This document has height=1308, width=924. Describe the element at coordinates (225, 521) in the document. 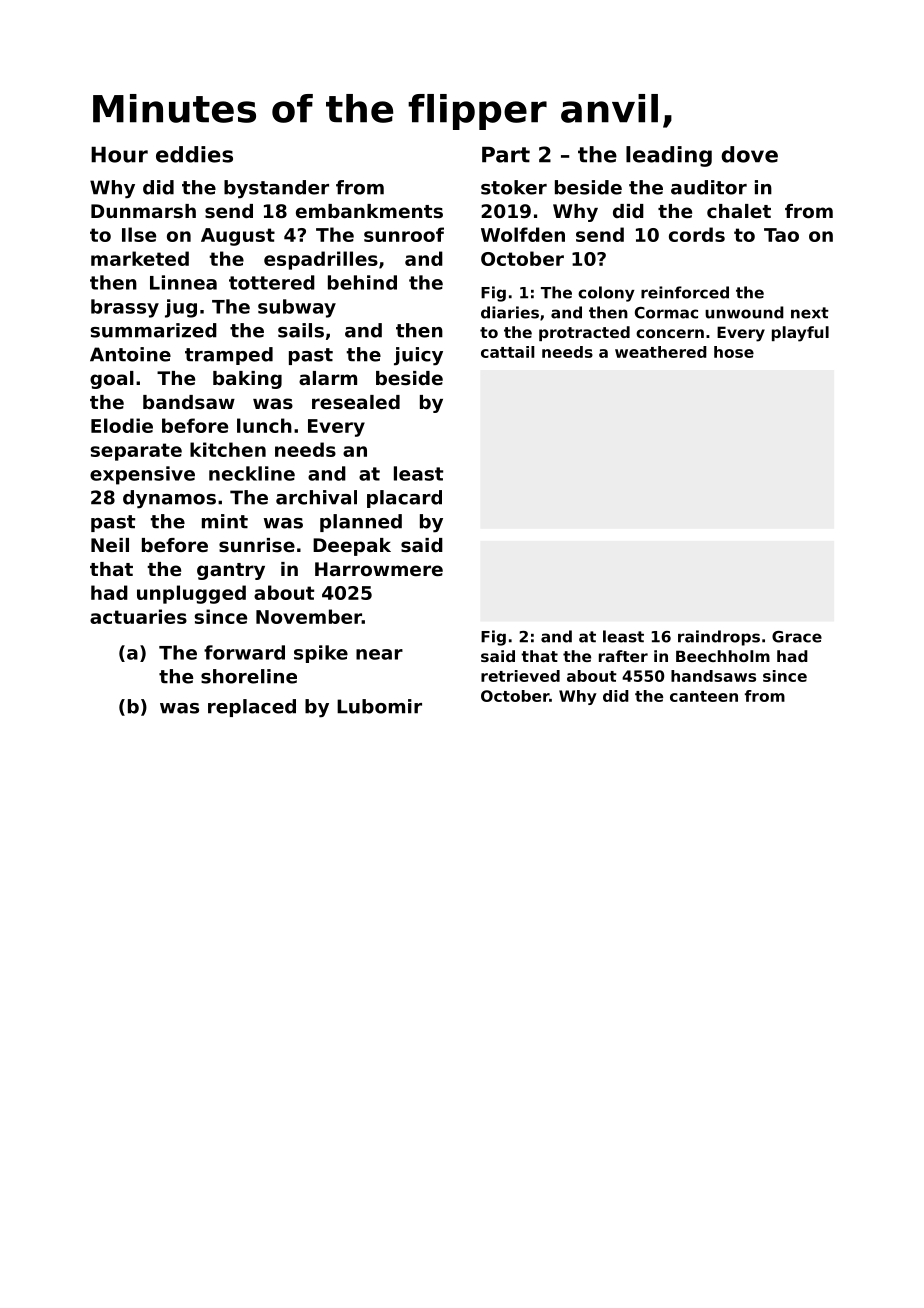

I see `mint` at that location.
